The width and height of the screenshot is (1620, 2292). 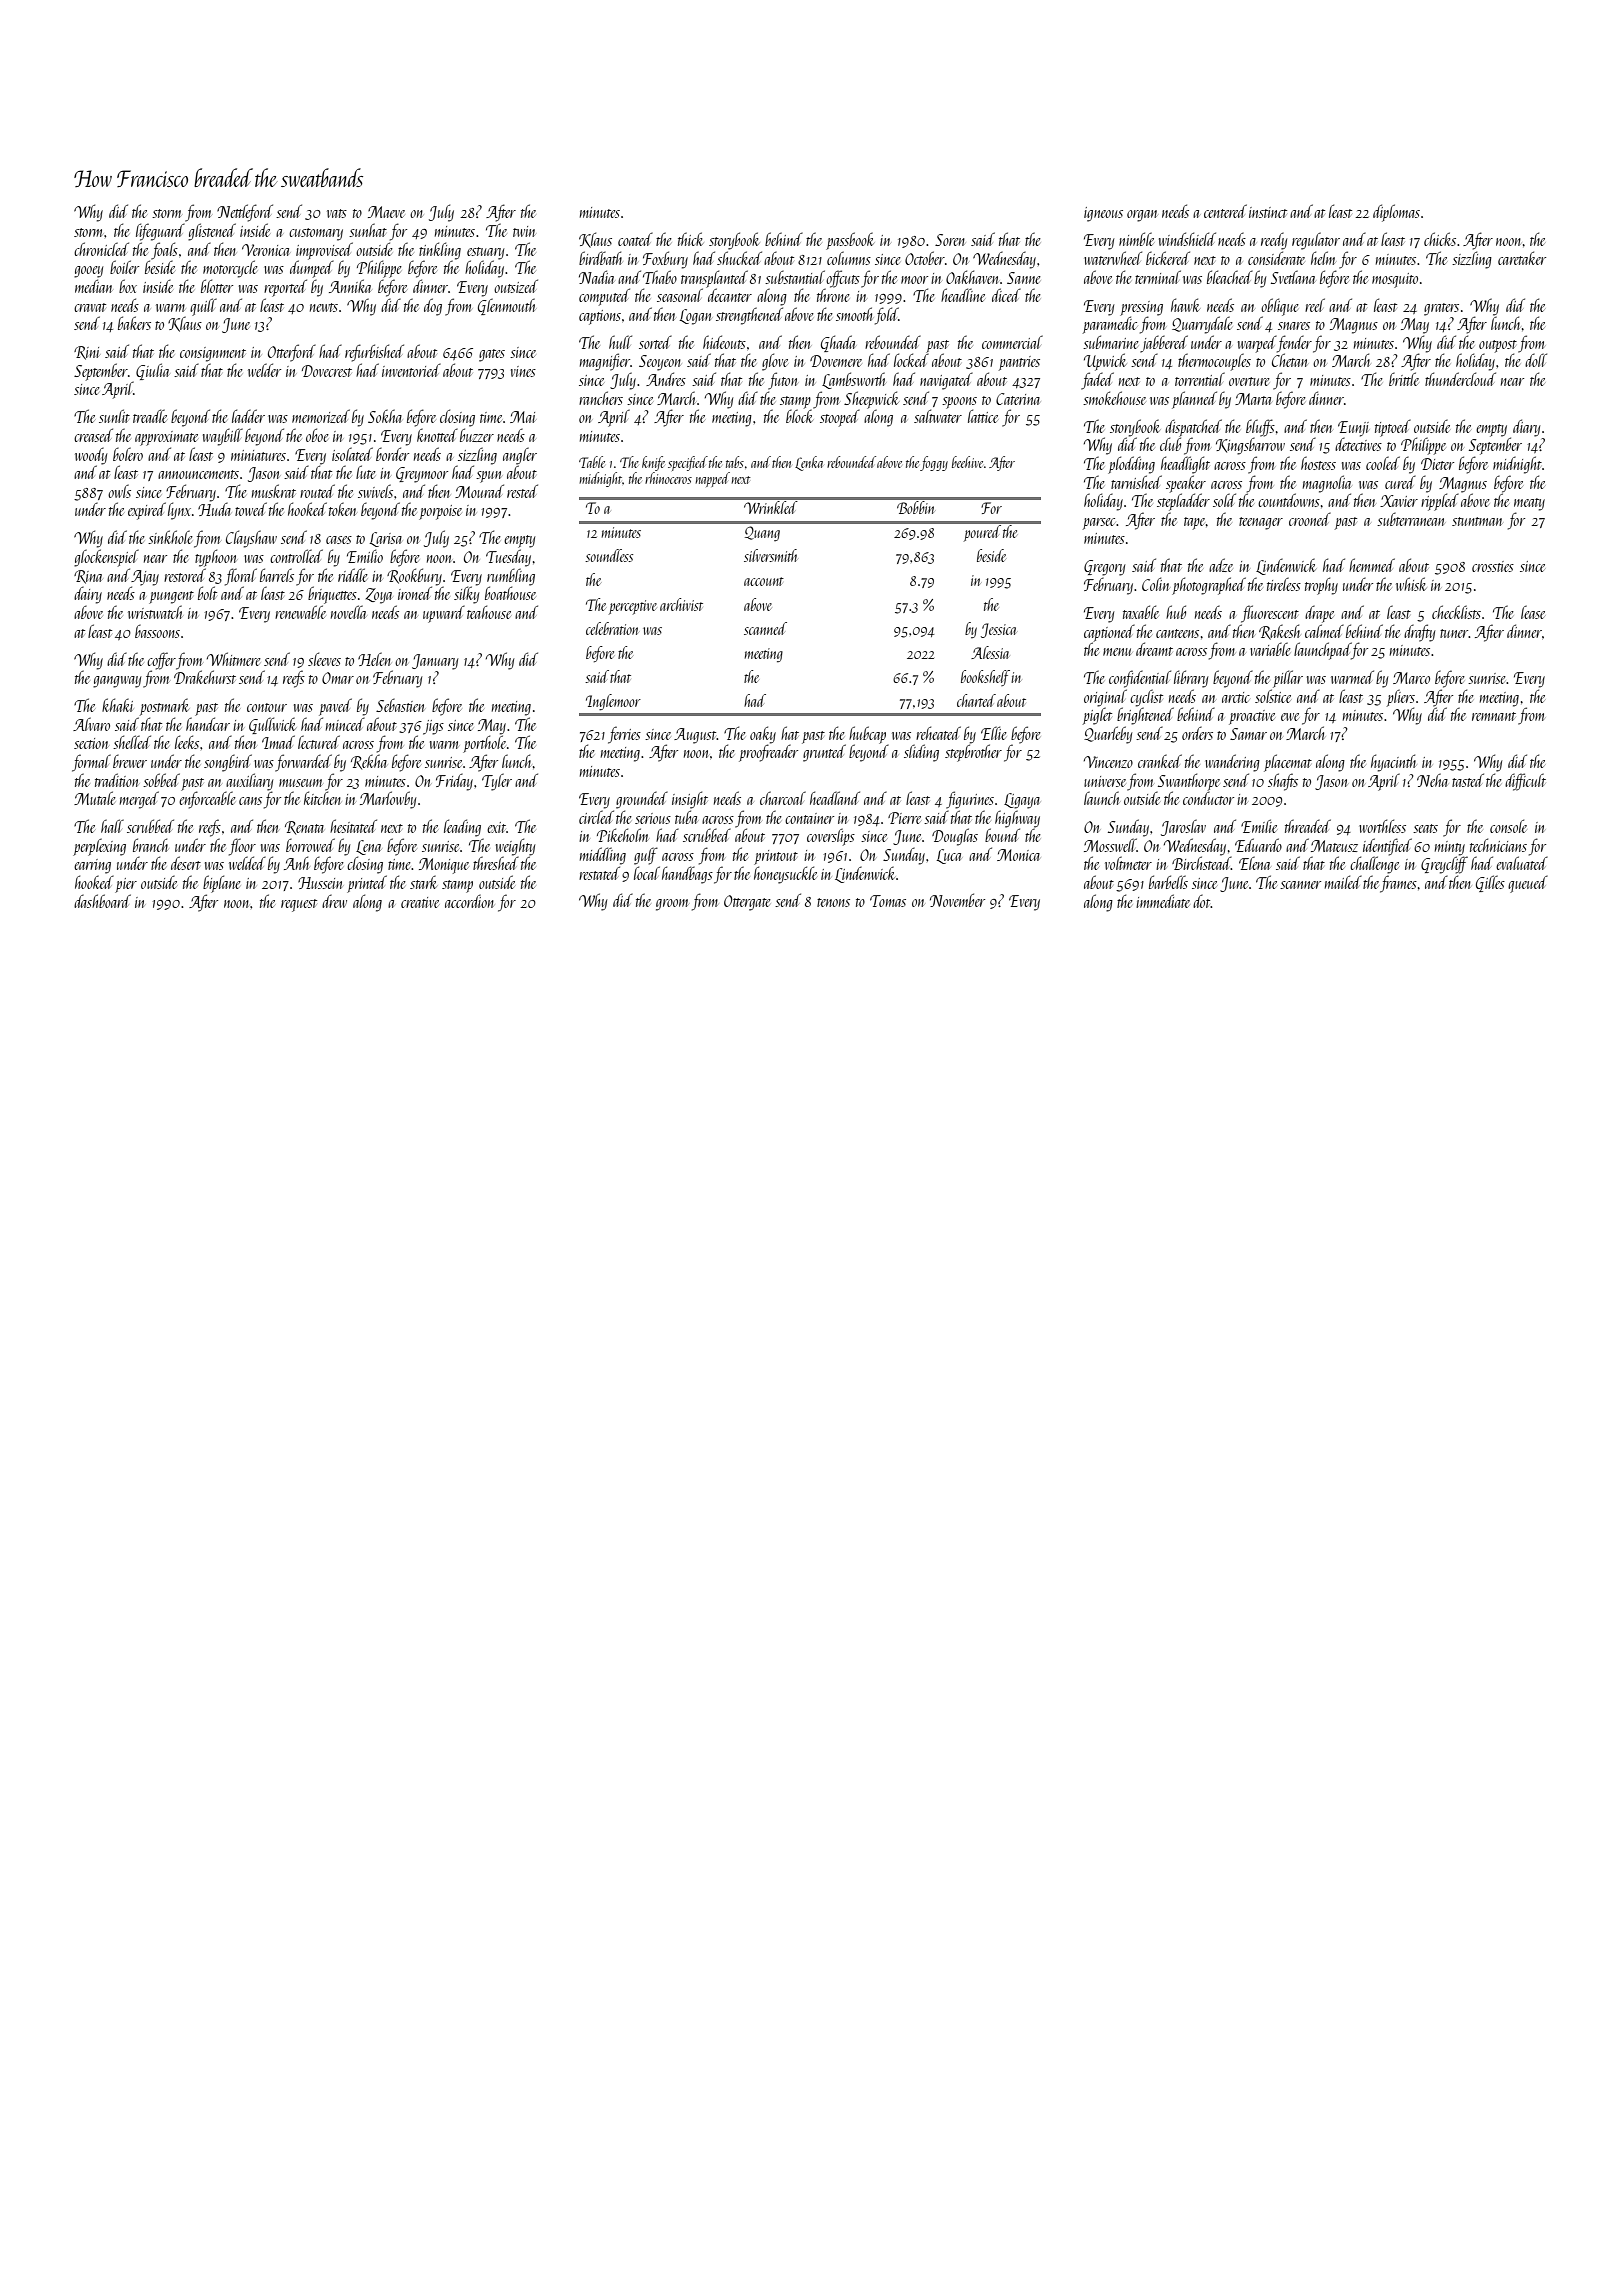 I want to click on riddle, so click(x=353, y=575).
